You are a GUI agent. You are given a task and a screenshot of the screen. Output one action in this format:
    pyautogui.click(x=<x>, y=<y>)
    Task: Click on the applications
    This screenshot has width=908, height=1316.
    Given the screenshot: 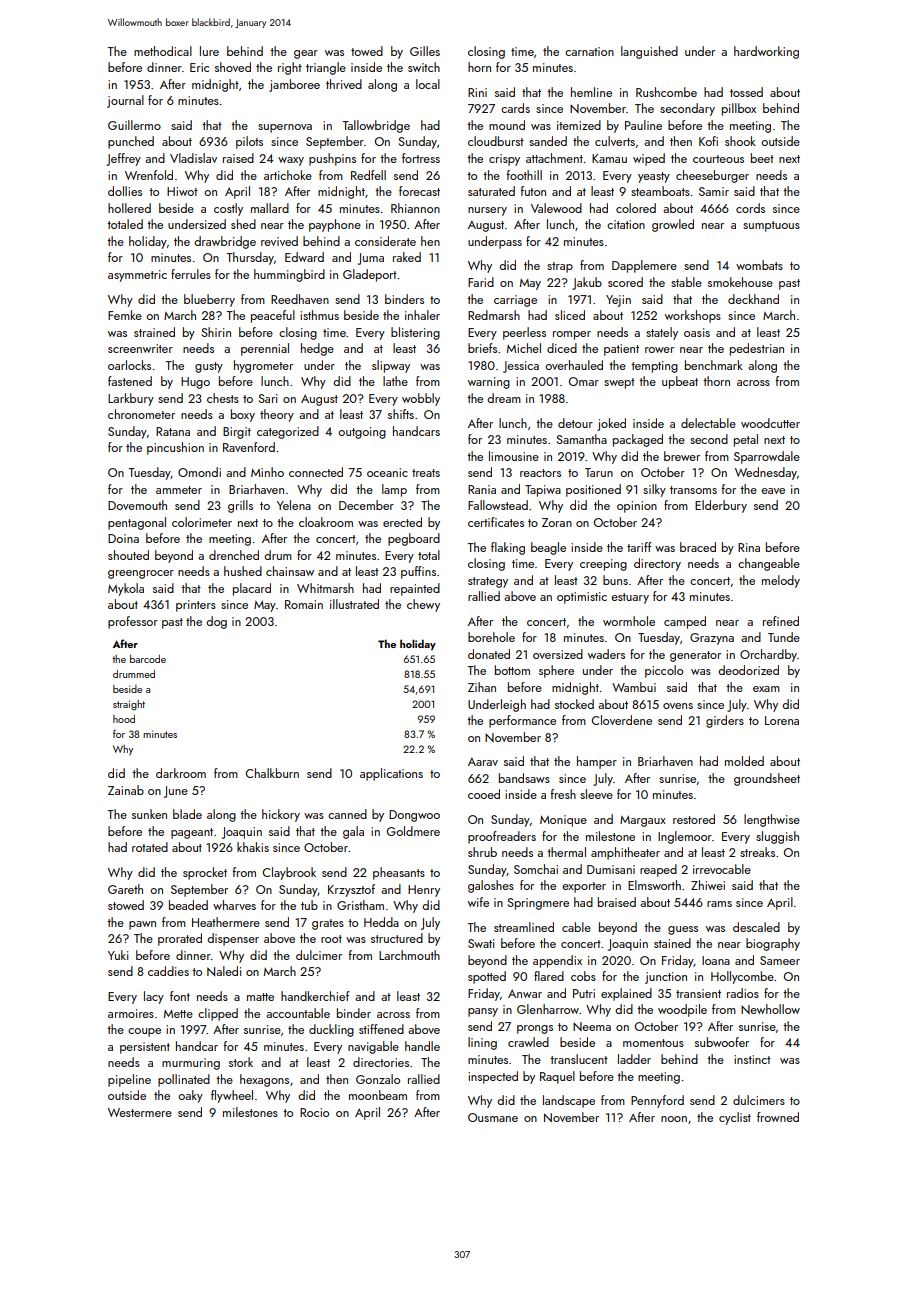 What is the action you would take?
    pyautogui.click(x=391, y=774)
